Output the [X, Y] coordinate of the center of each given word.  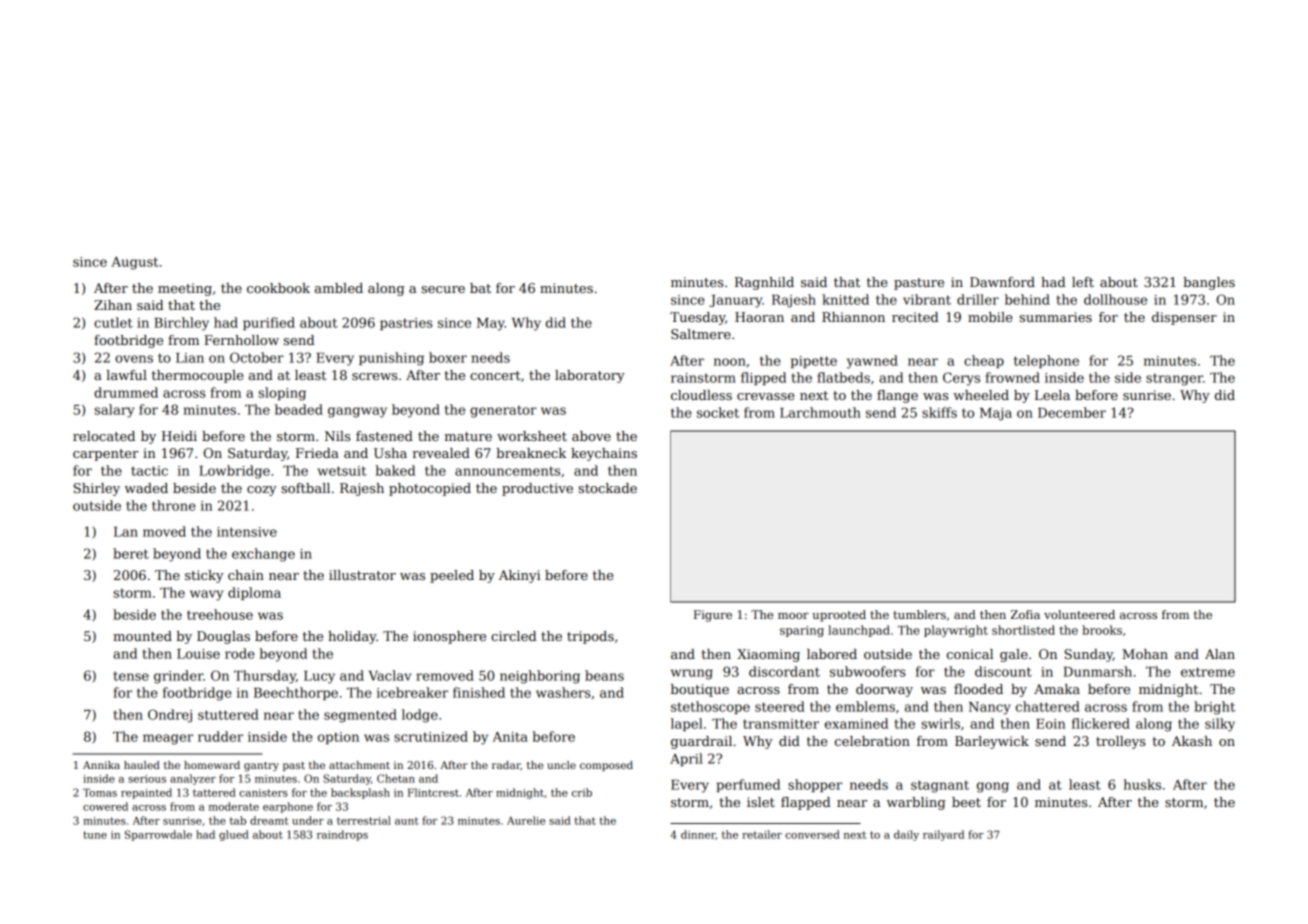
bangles [1209, 283]
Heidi [179, 436]
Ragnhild [764, 283]
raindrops [342, 835]
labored [832, 654]
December [1072, 412]
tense [131, 676]
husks [1142, 784]
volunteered [1079, 614]
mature [468, 436]
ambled [339, 288]
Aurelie [526, 820]
